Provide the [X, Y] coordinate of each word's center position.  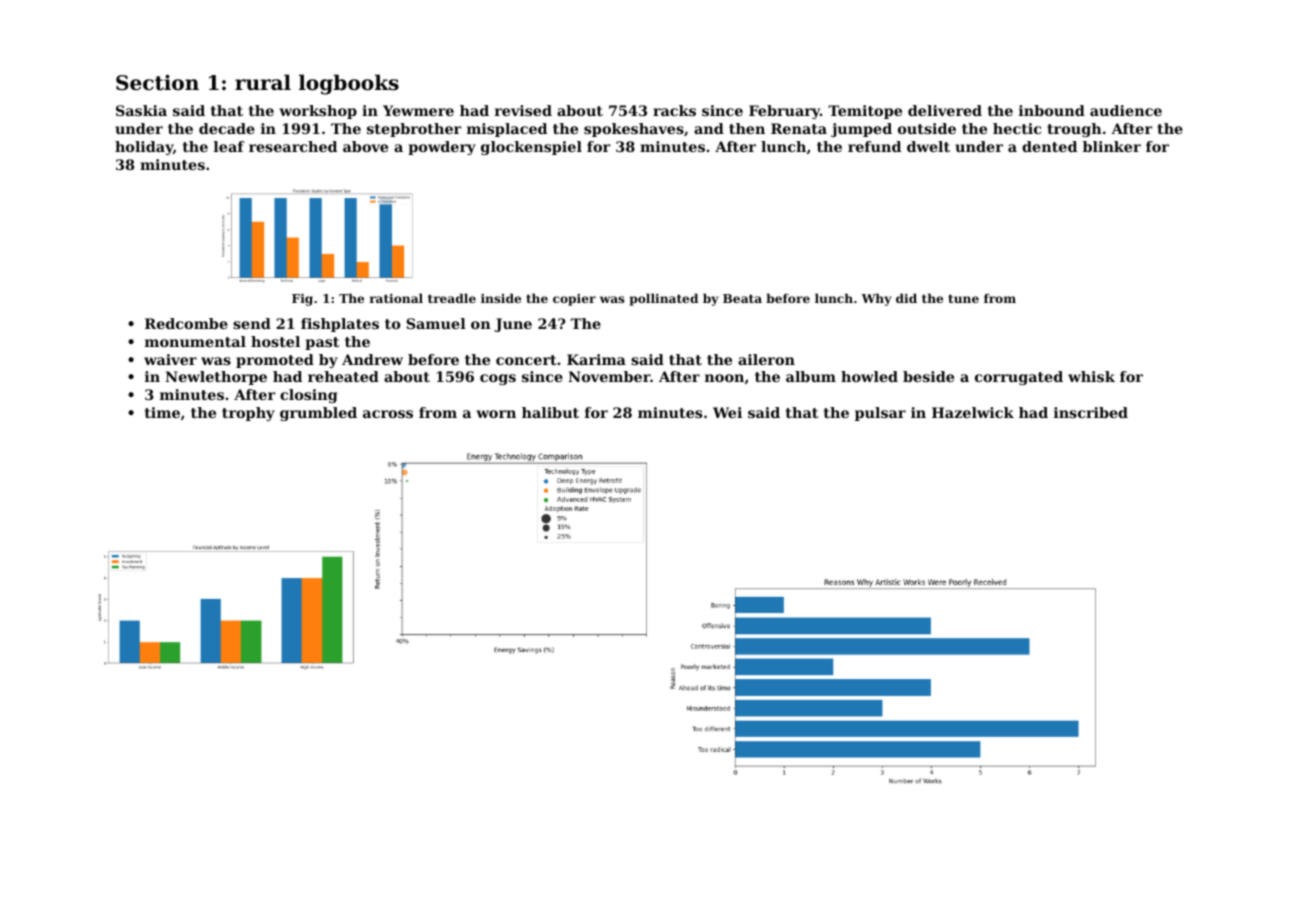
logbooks [349, 84]
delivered [945, 110]
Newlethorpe [216, 378]
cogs [498, 379]
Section [157, 83]
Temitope [865, 112]
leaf [229, 146]
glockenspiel [531, 148]
